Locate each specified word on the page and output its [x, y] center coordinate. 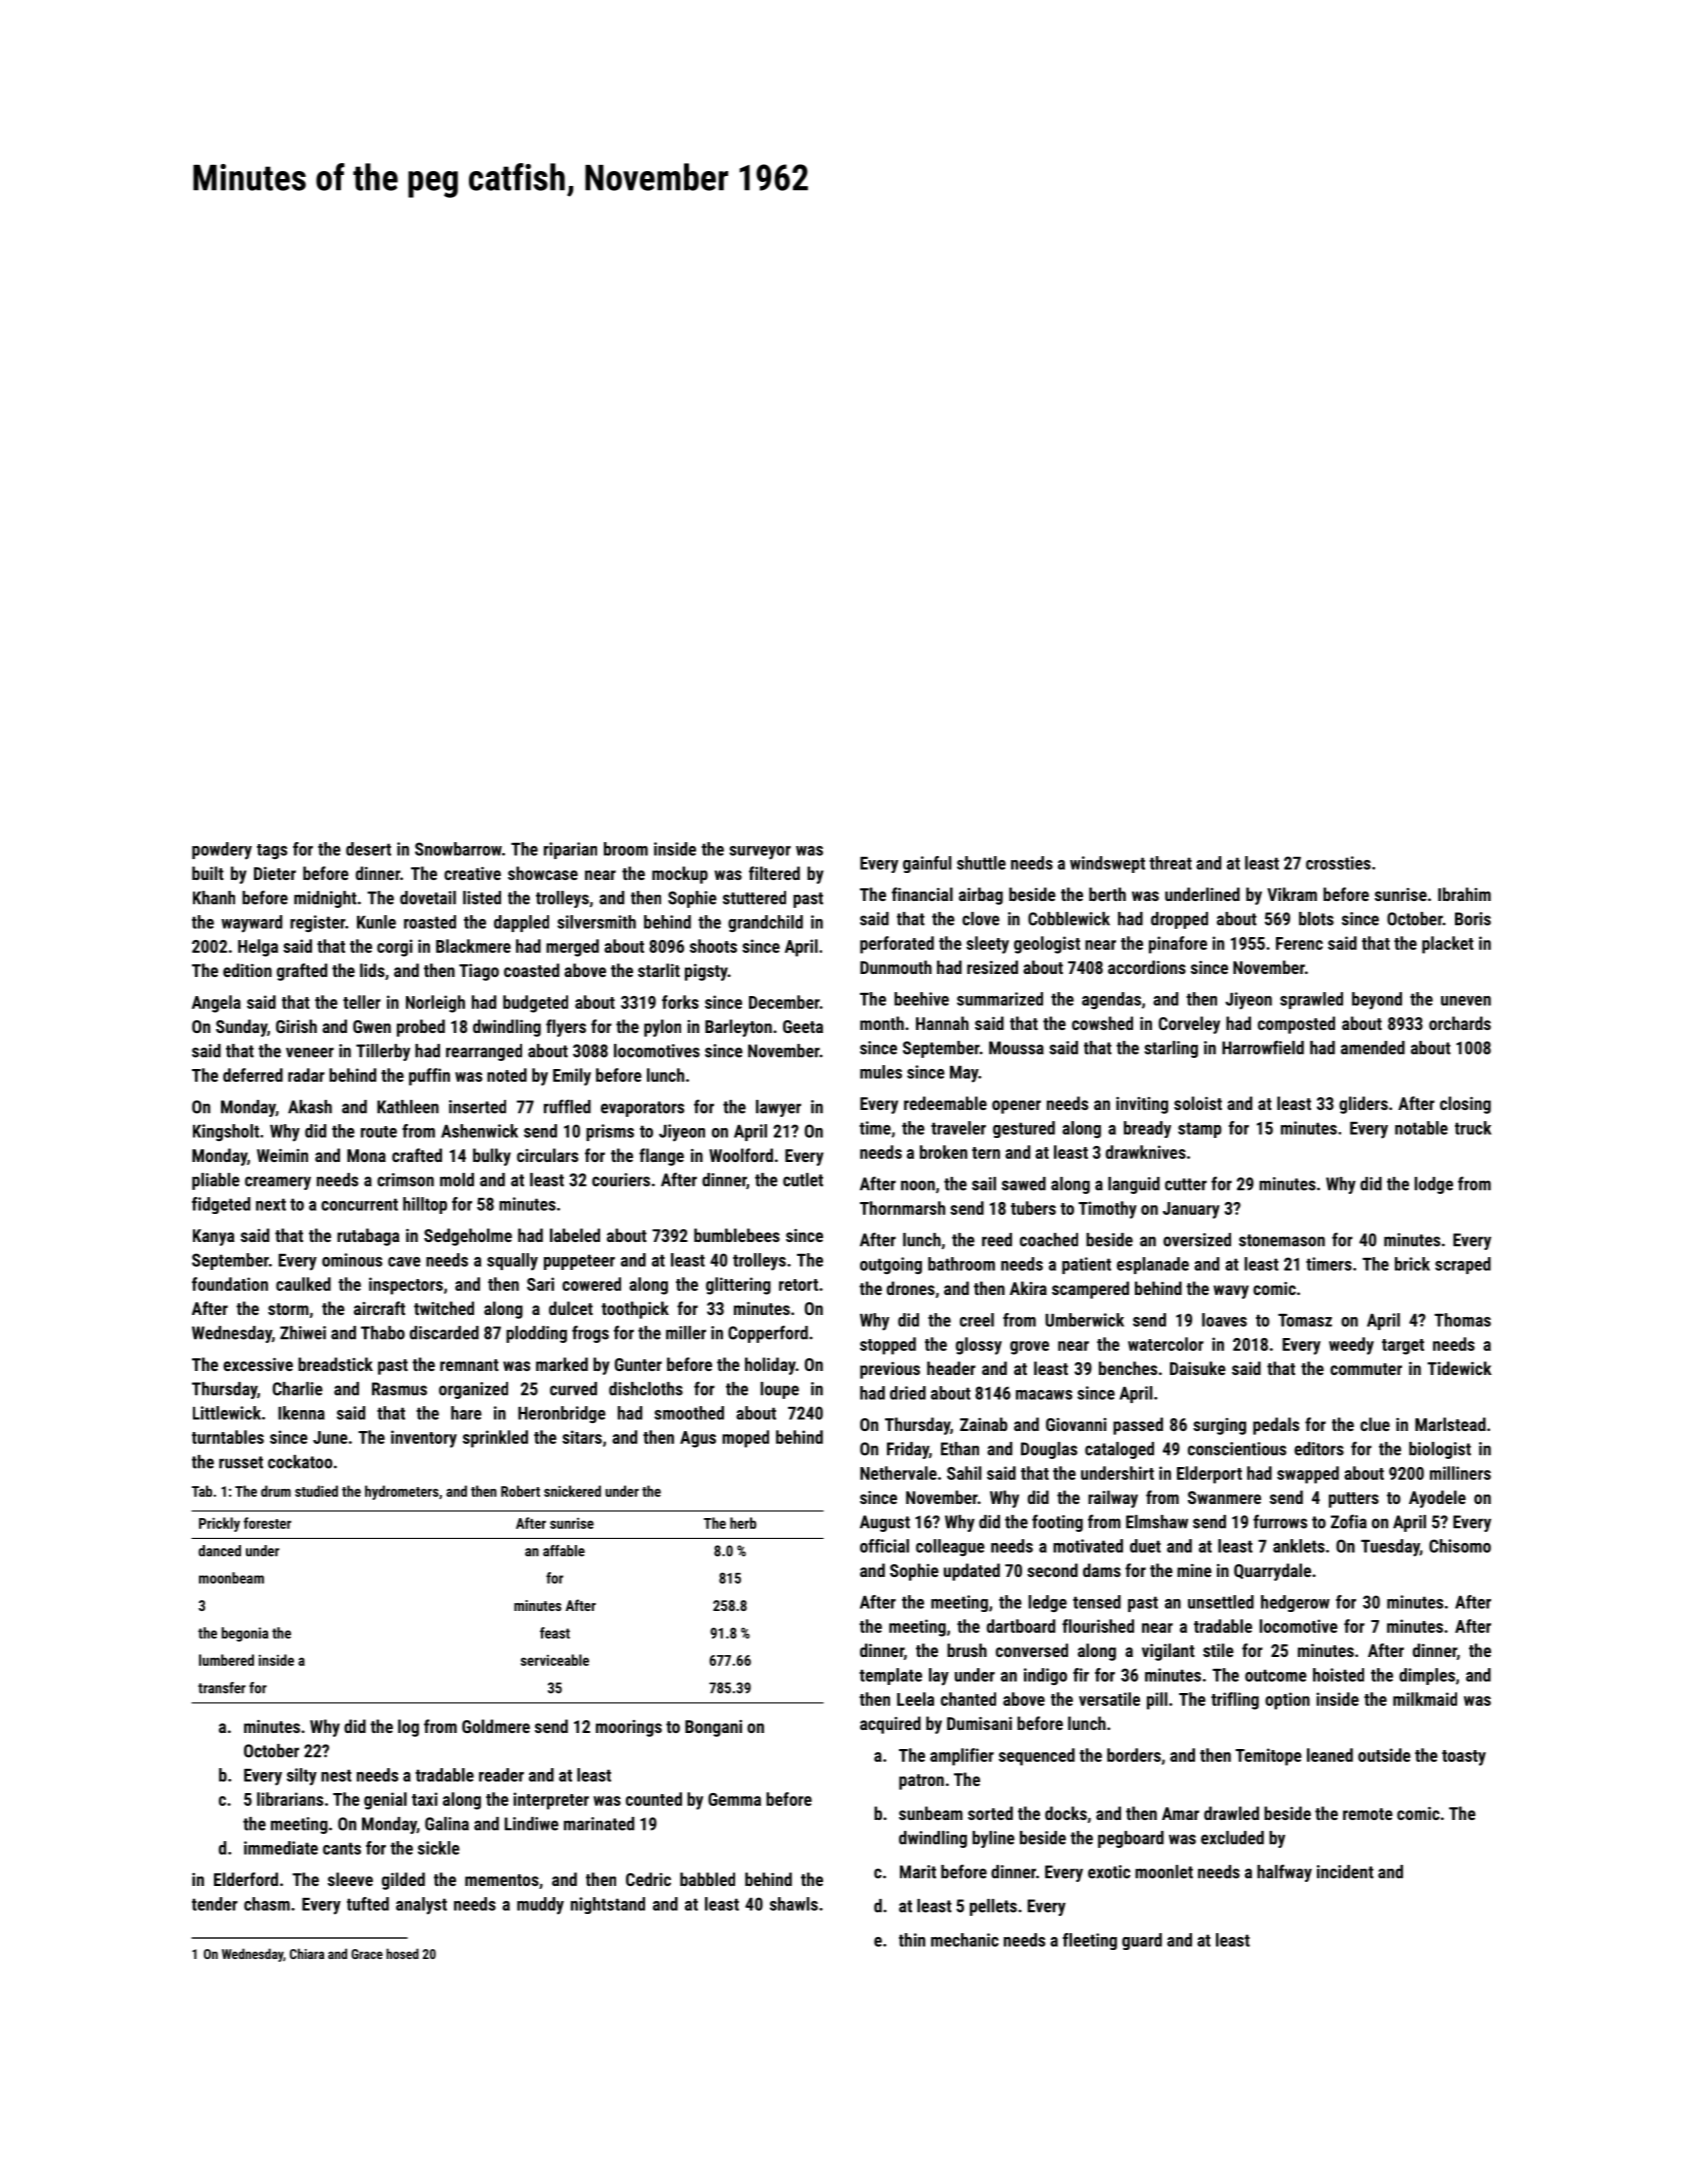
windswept [1107, 864]
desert [368, 849]
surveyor [760, 853]
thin [912, 1940]
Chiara [307, 1953]
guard [1142, 1941]
